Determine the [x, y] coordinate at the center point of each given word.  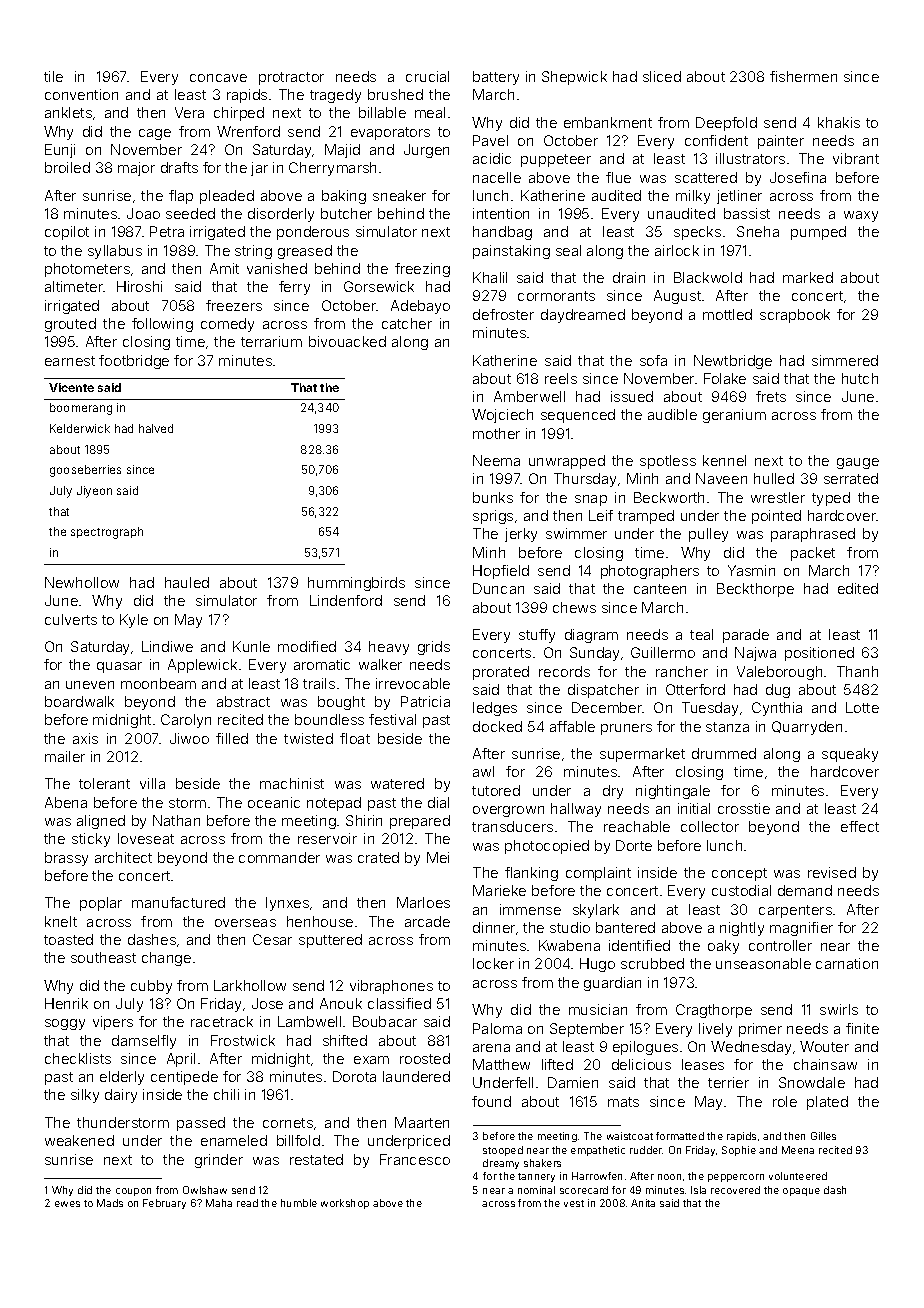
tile [53, 76]
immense [530, 909]
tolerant [104, 783]
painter [781, 142]
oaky [723, 947]
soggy [65, 1024]
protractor [291, 78]
